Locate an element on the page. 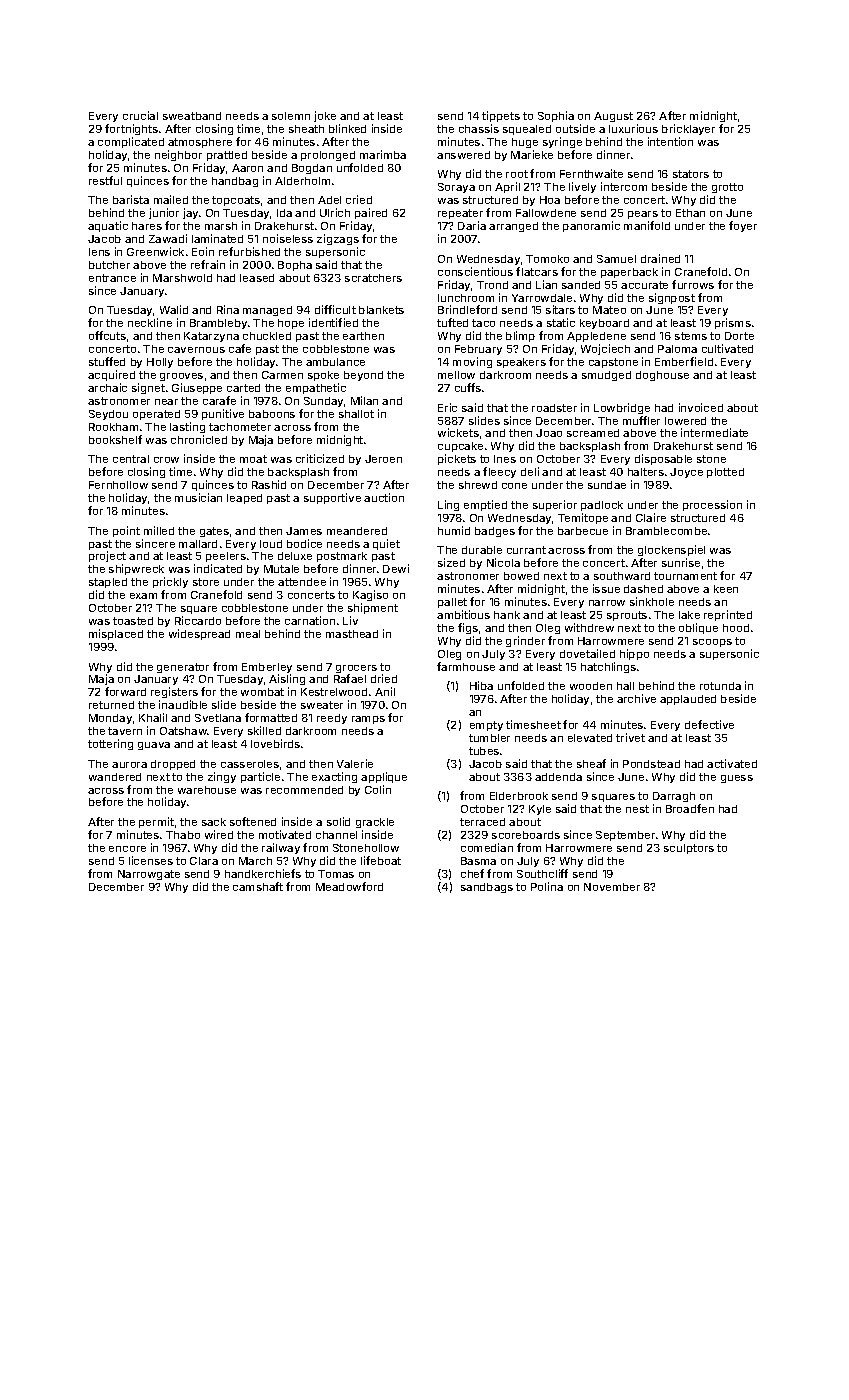 The height and width of the document is (1400, 849). procession is located at coordinates (712, 505).
